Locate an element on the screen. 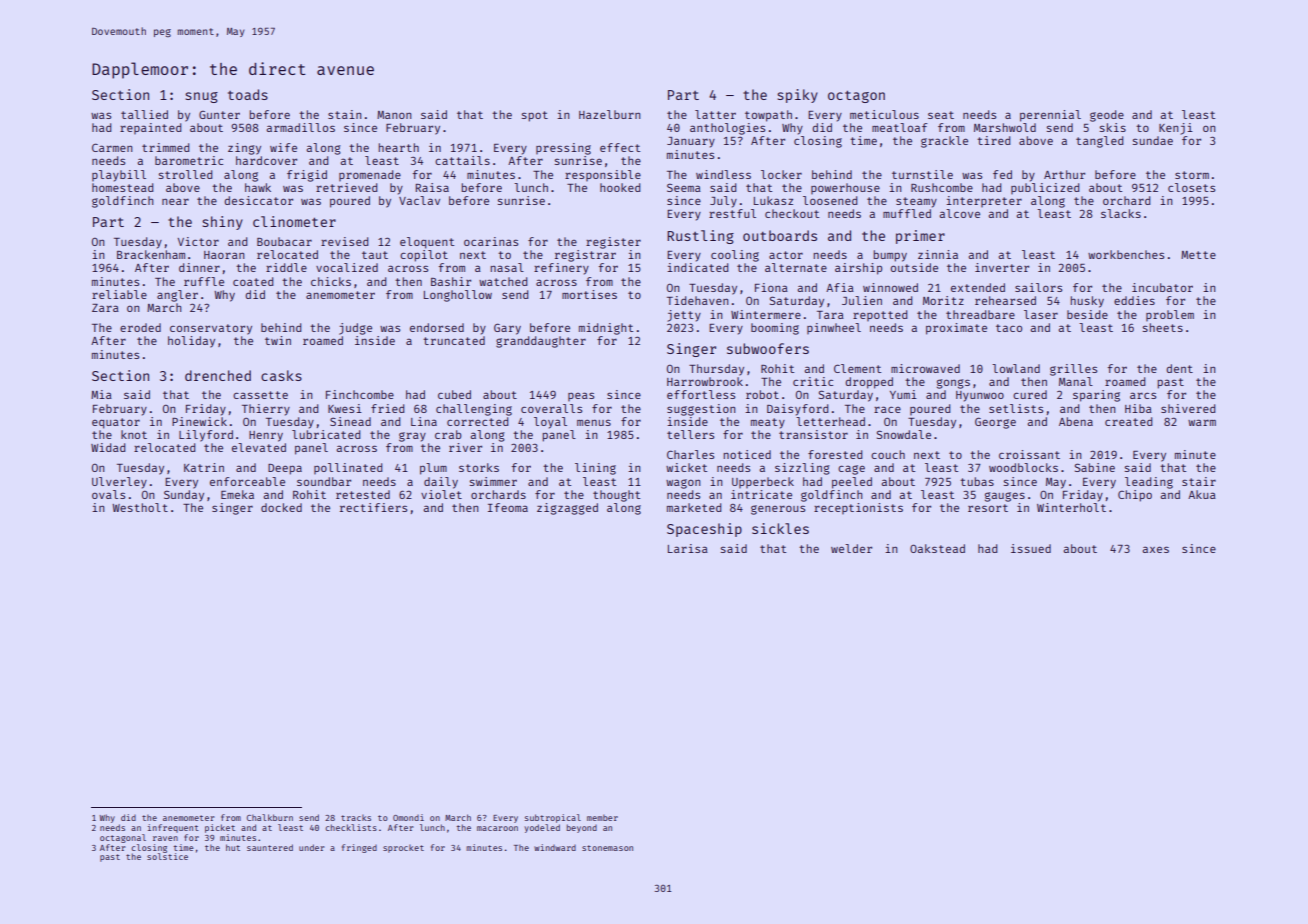 Image resolution: width=1308 pixels, height=924 pixels. issued is located at coordinates (1031, 548).
